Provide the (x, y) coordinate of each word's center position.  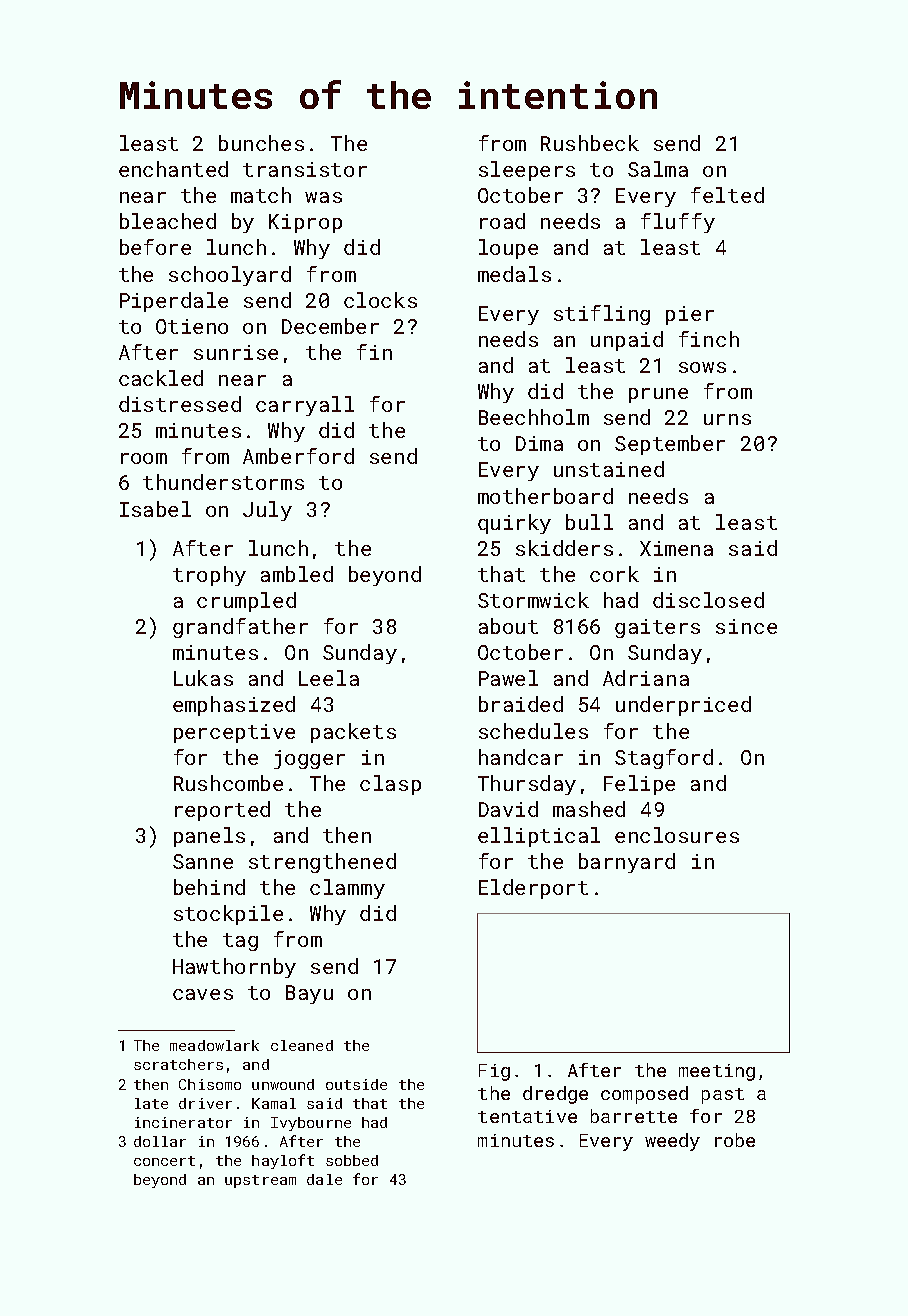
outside (356, 1084)
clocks (380, 300)
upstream (260, 1181)
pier (690, 315)
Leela (329, 678)
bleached (168, 221)
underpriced (683, 706)
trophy (209, 576)
